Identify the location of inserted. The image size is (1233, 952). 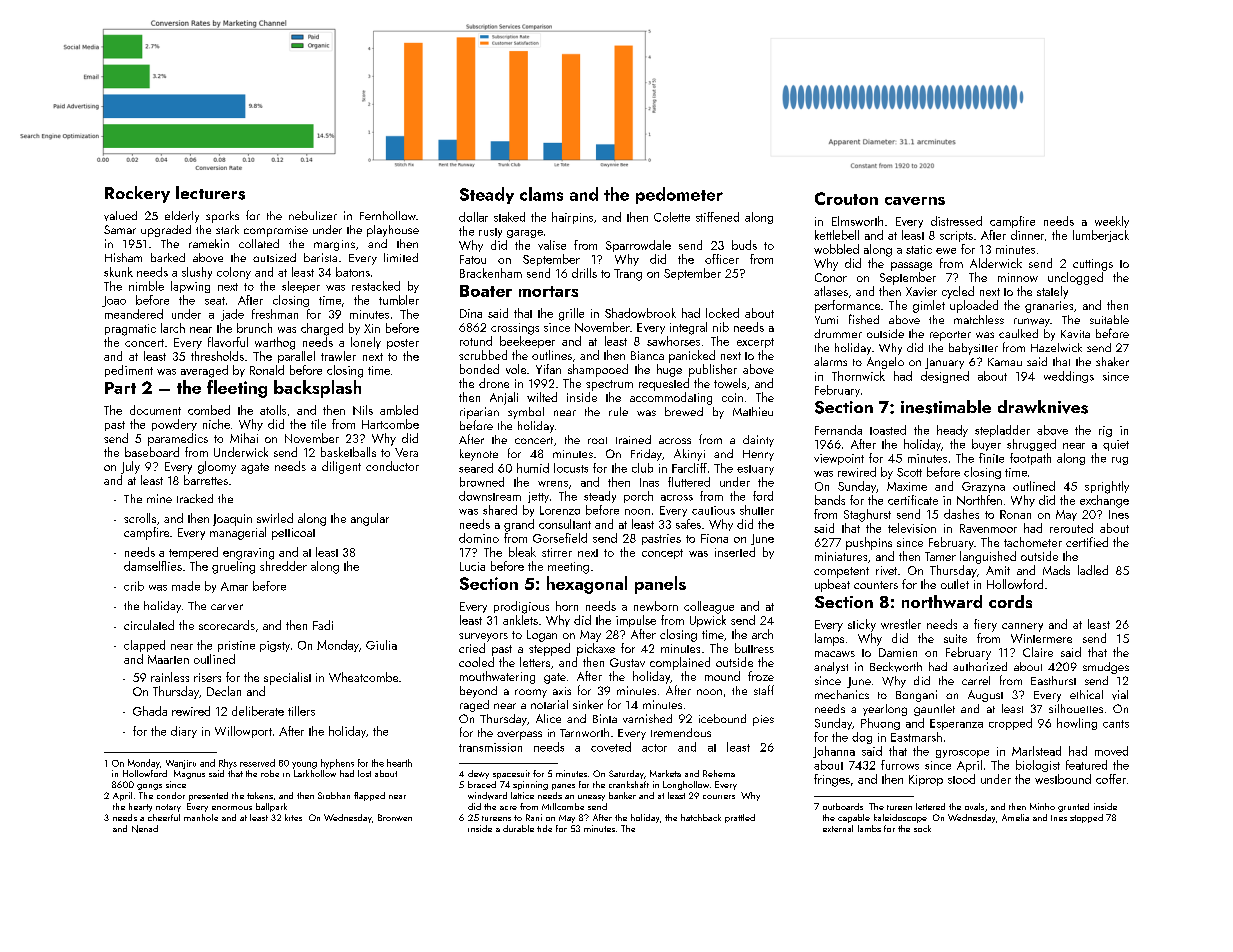
(735, 552).
